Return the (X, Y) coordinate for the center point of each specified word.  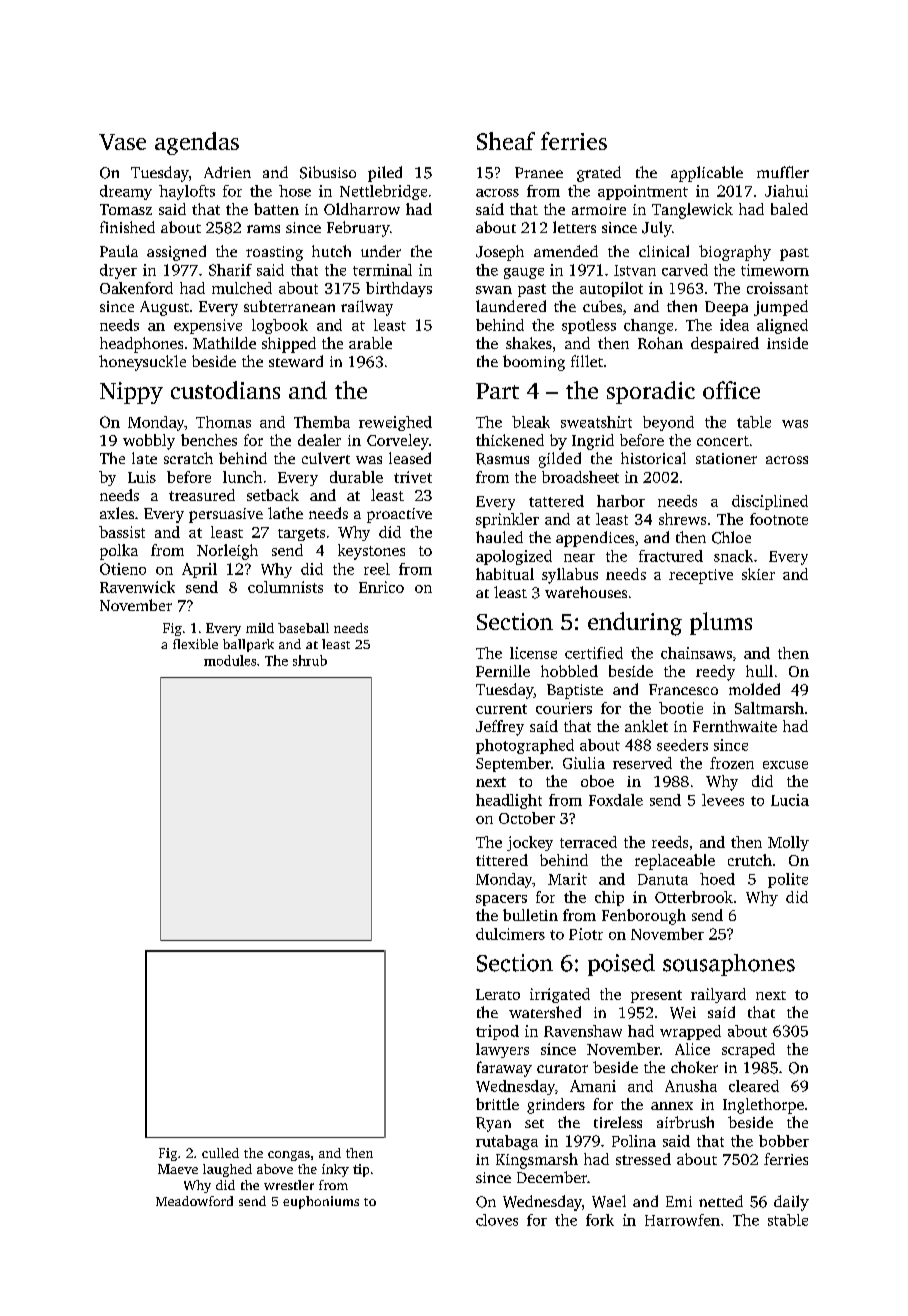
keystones (371, 552)
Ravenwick (137, 587)
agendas (197, 143)
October (527, 818)
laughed (227, 1170)
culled (220, 1153)
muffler (783, 172)
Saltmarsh (769, 708)
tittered (502, 860)
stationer (726, 458)
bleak (531, 422)
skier (758, 574)
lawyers (502, 1050)
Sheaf (506, 141)
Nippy (131, 393)
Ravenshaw (583, 1031)
